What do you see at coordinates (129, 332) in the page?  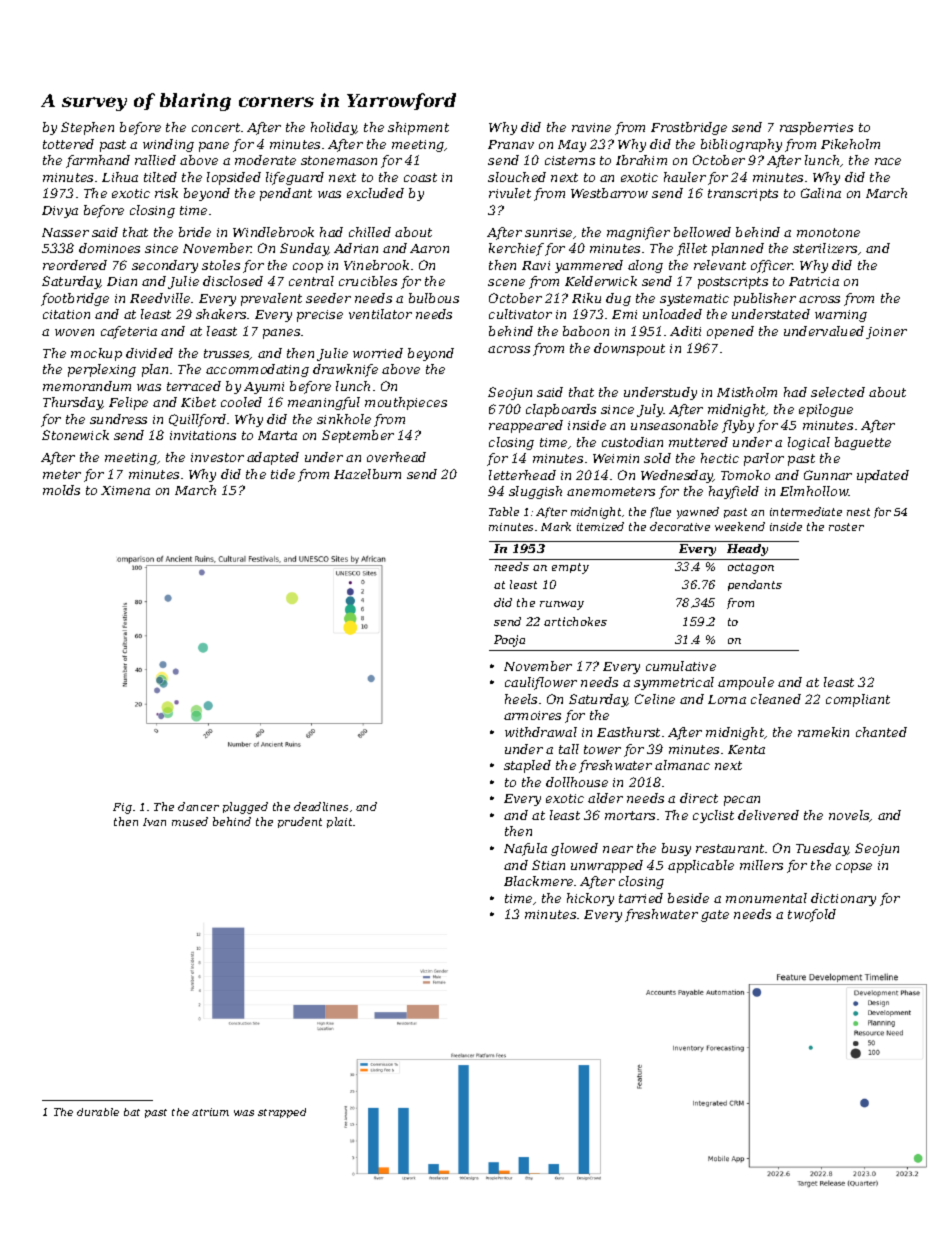 I see `cafeteria` at bounding box center [129, 332].
